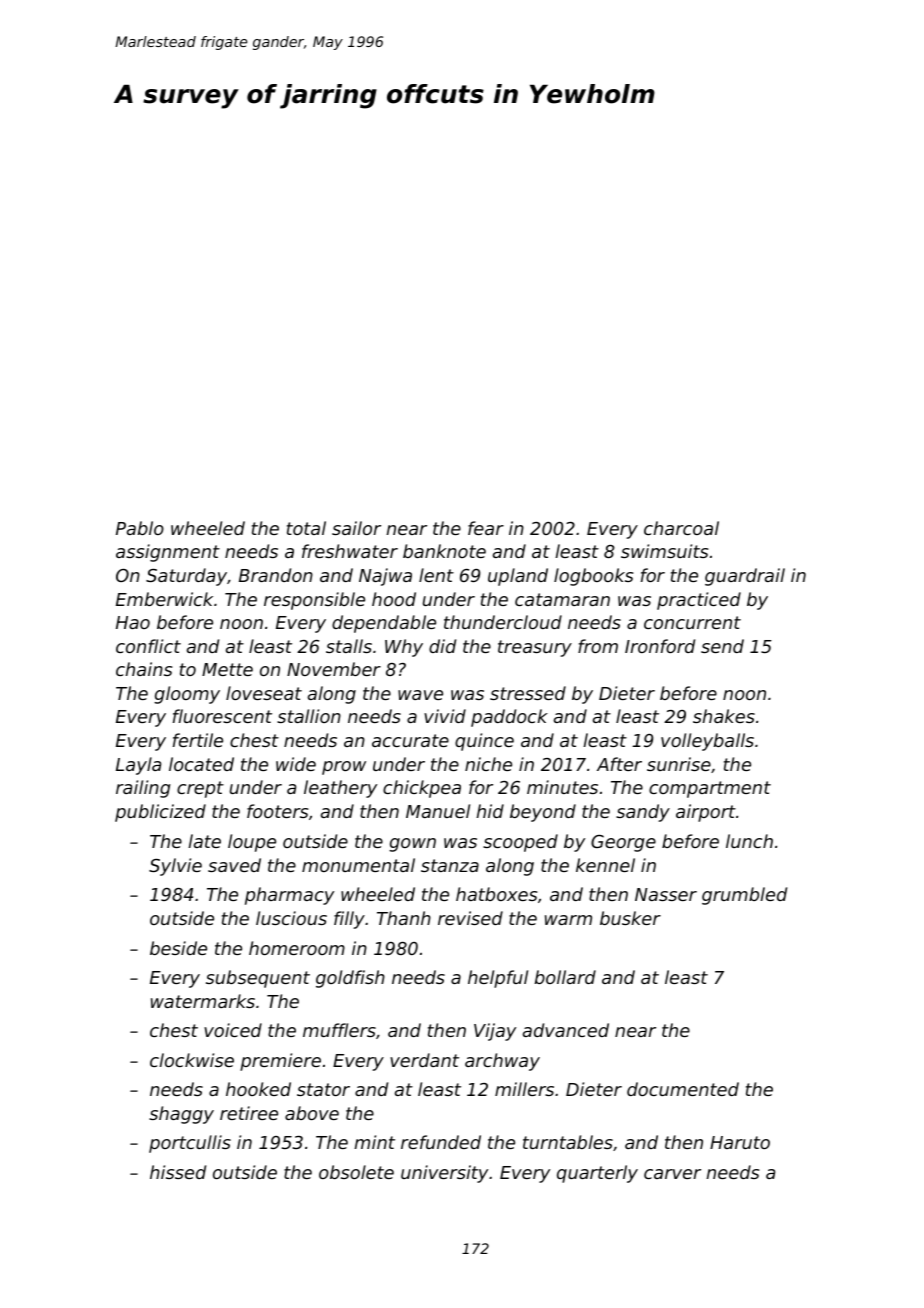 This screenshot has width=924, height=1308. Describe the element at coordinates (562, 787) in the screenshot. I see `minutes` at that location.
